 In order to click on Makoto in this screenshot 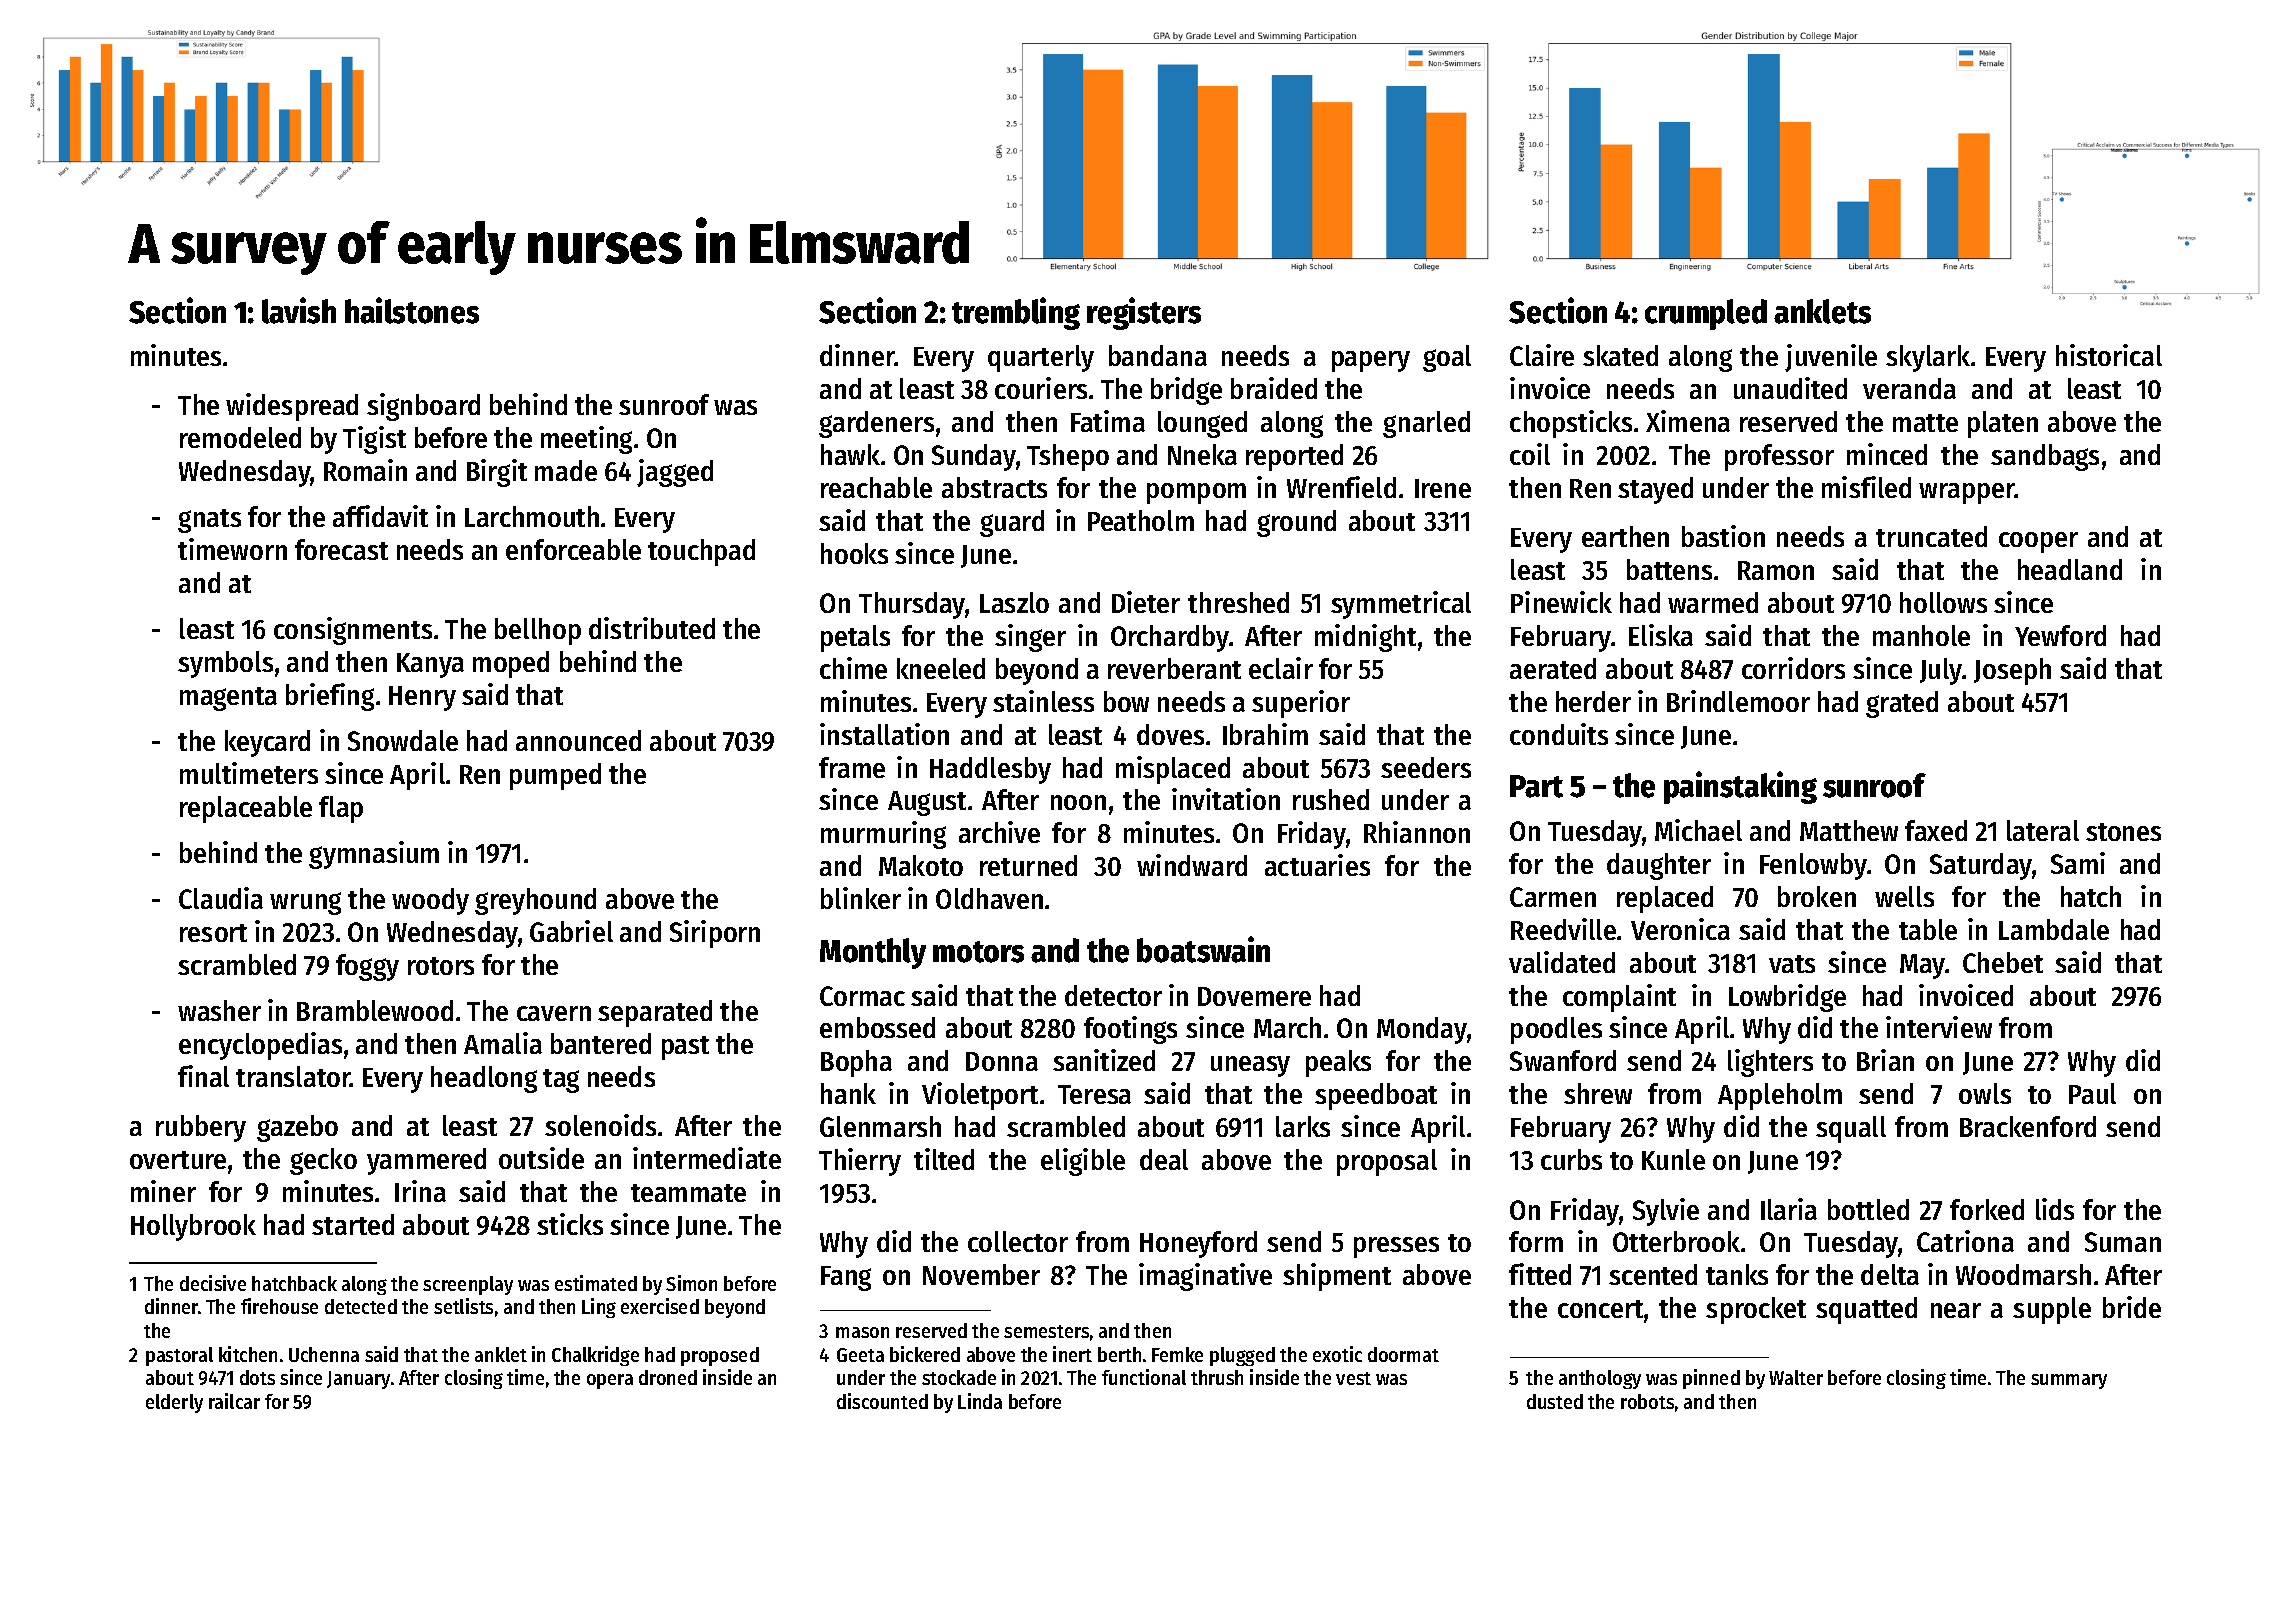, I will do `click(921, 865)`.
